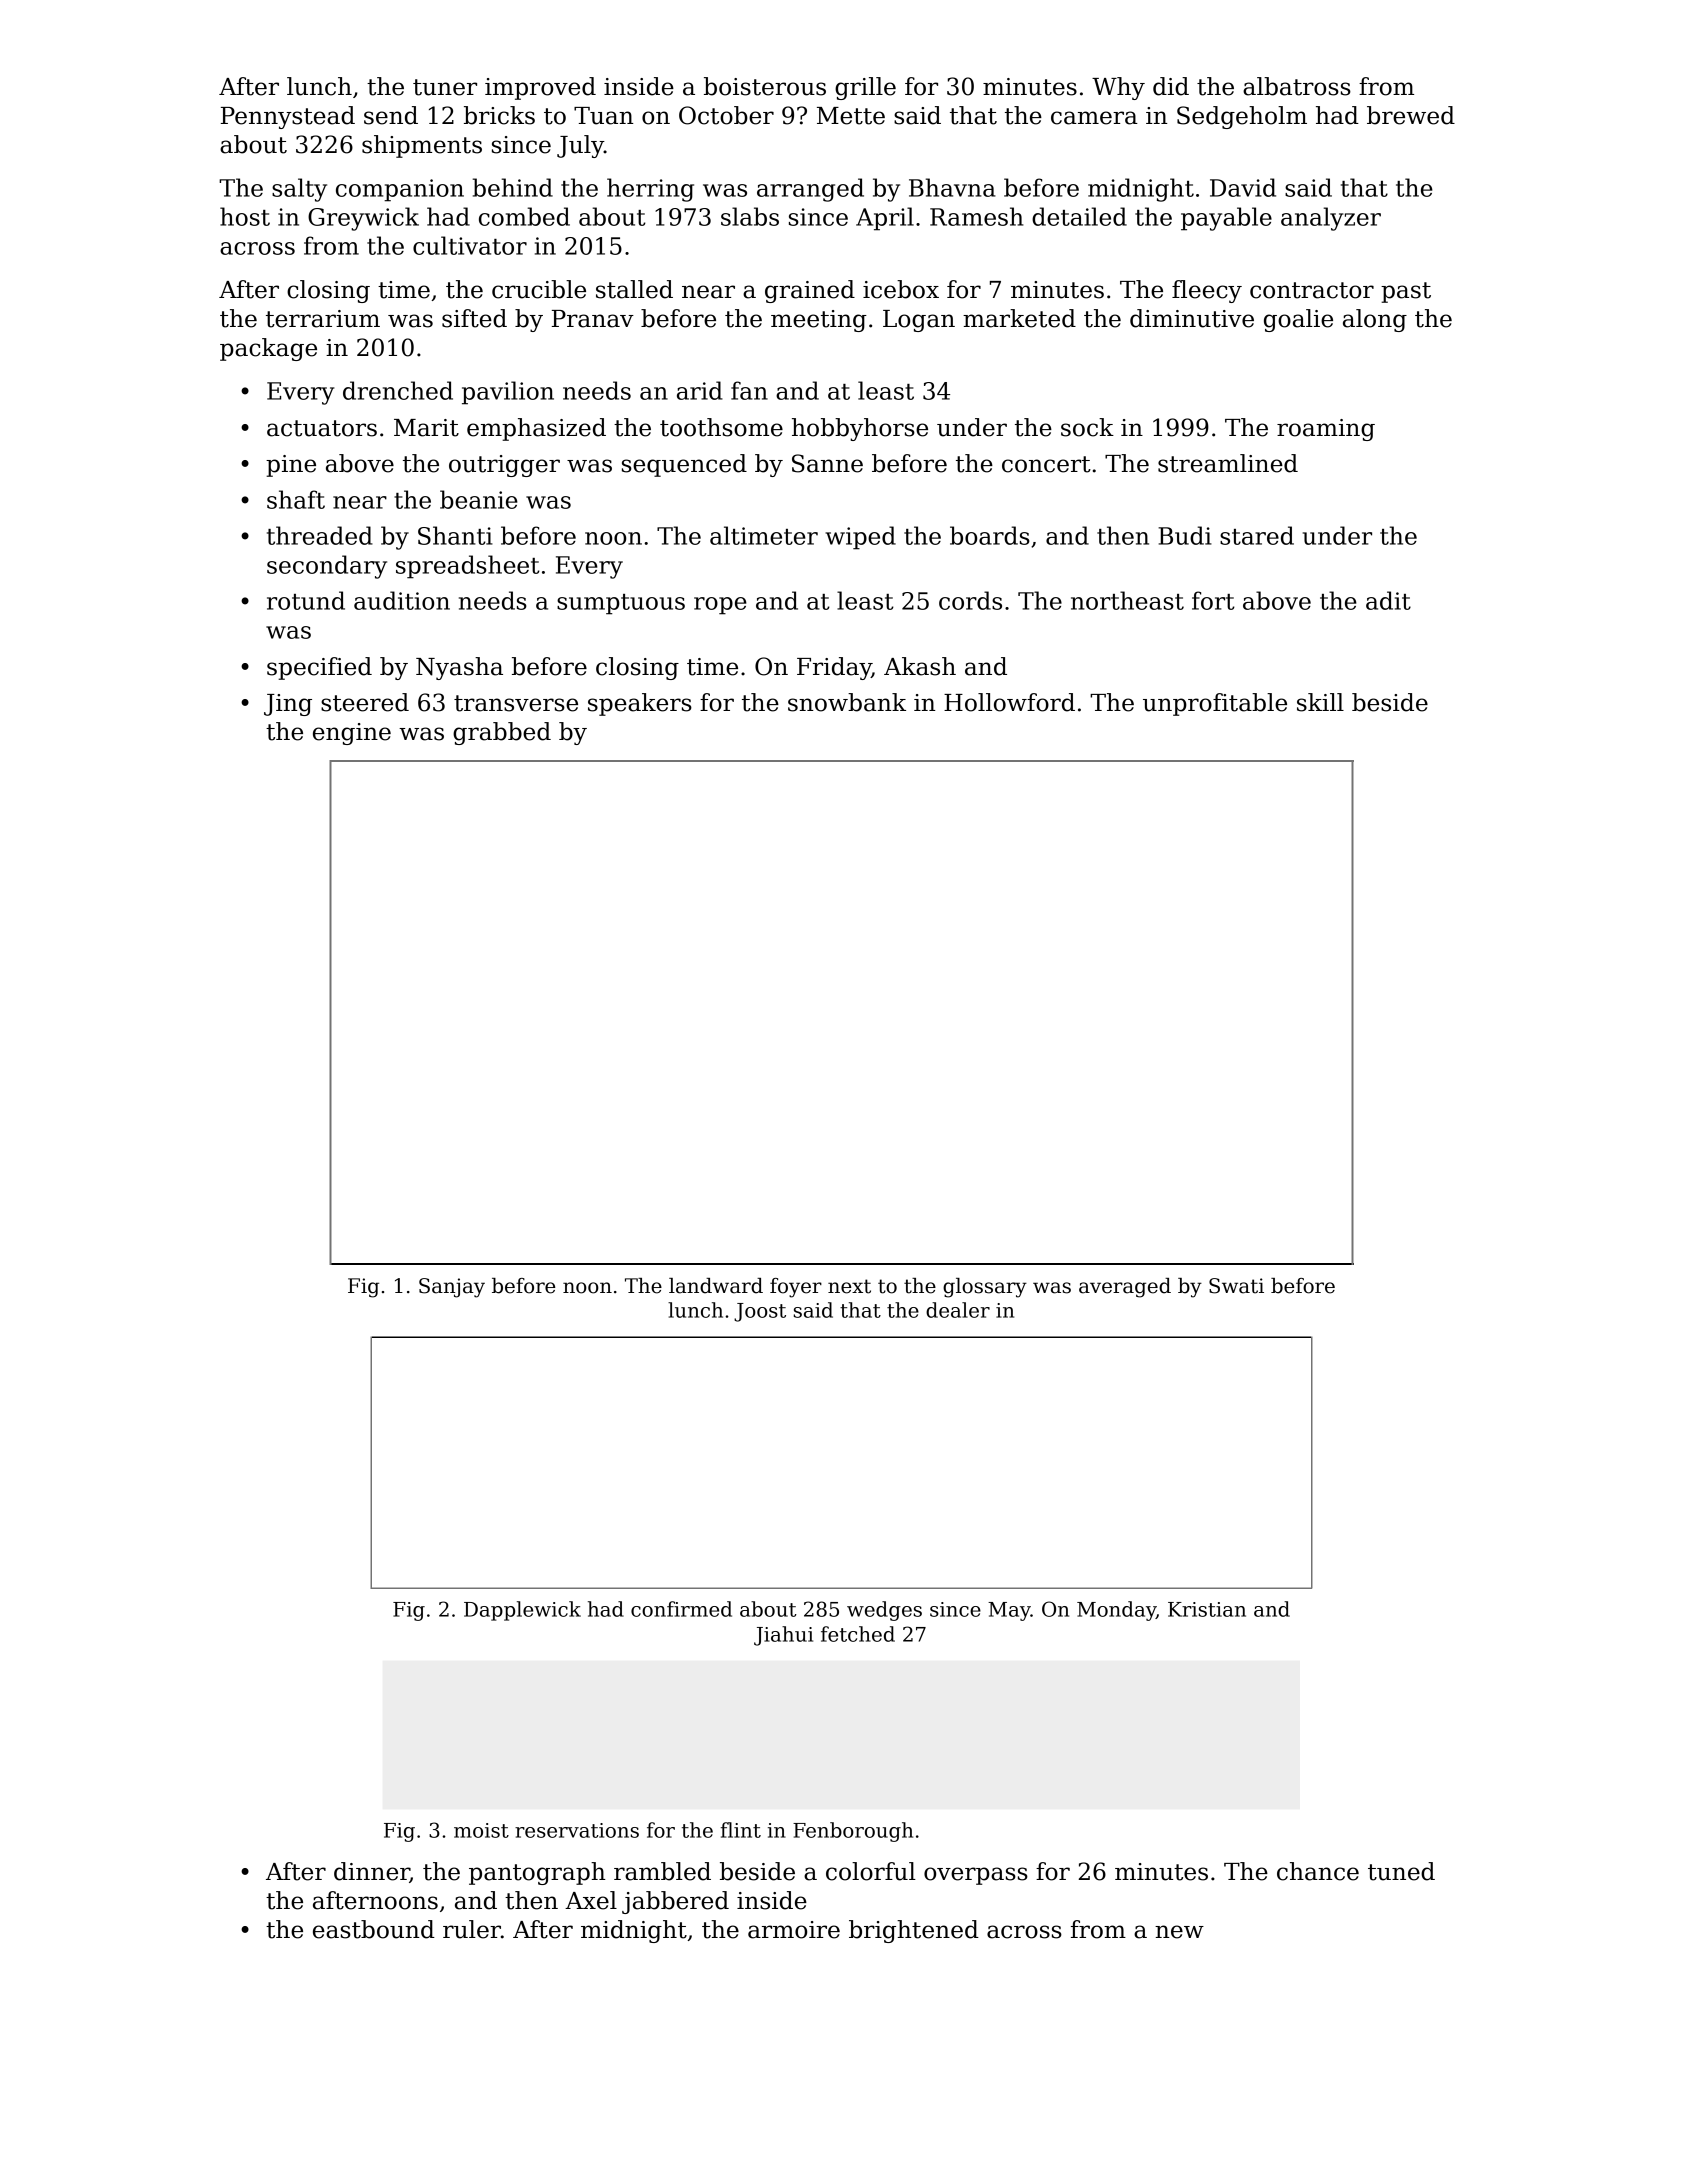 The height and width of the screenshot is (2178, 1683). Describe the element at coordinates (1297, 86) in the screenshot. I see `albatross` at that location.
